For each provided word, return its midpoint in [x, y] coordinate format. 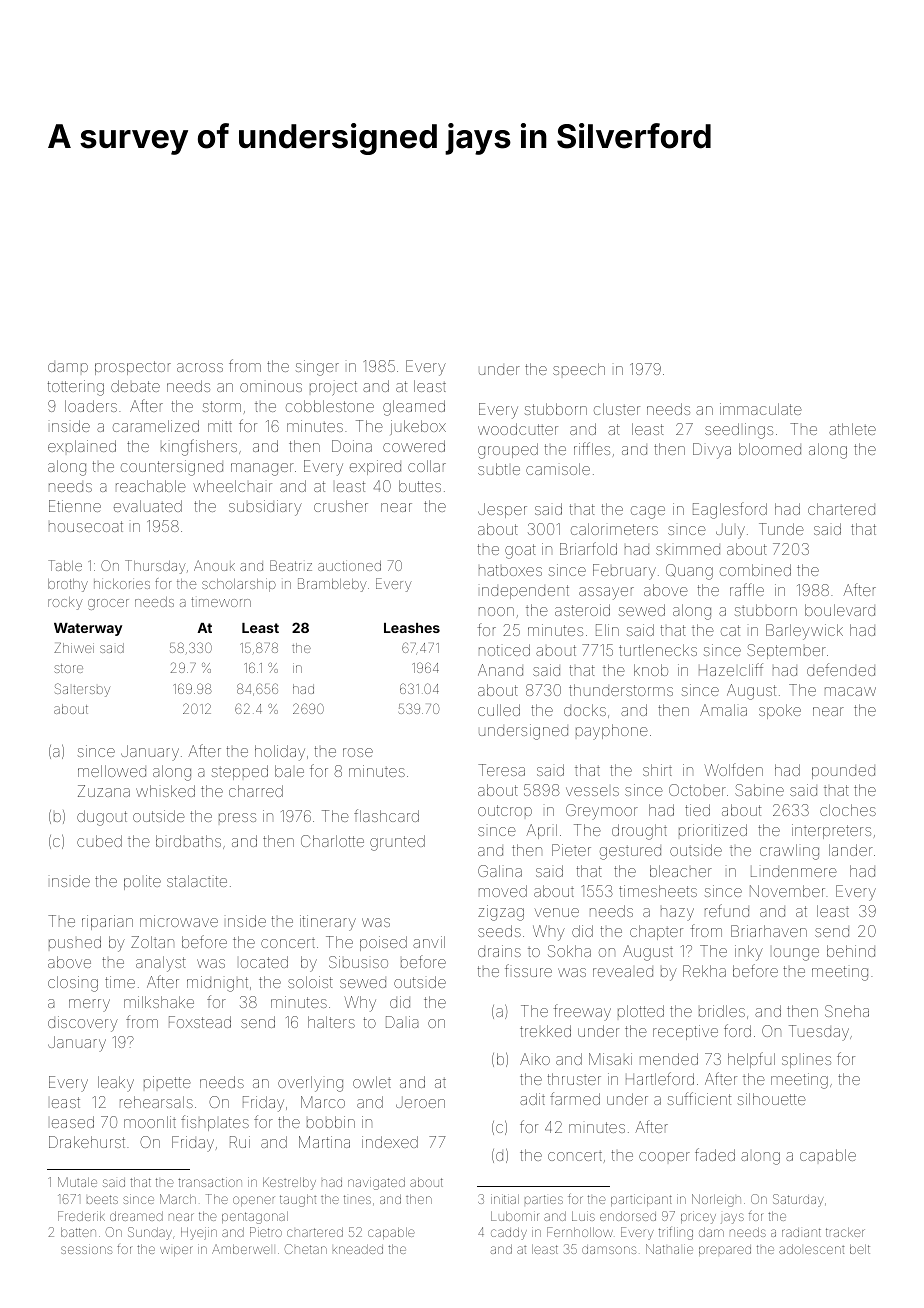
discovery [83, 1024]
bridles [722, 1011]
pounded [843, 773]
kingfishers [199, 447]
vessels [592, 791]
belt [860, 1249]
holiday [280, 753]
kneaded [358, 1249]
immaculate [761, 409]
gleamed [414, 408]
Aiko [535, 1059]
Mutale [77, 1182]
